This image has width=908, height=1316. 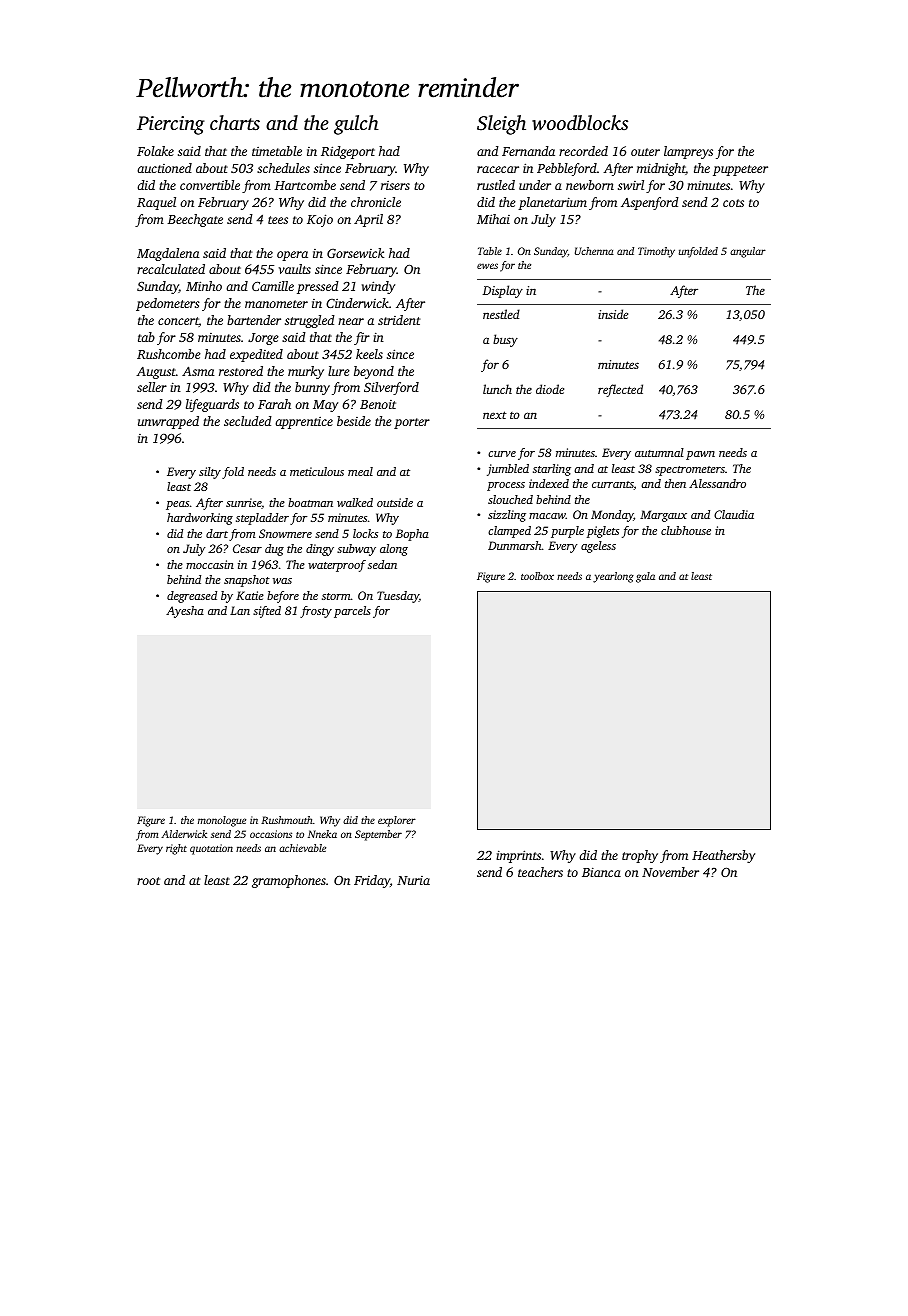 What do you see at coordinates (640, 856) in the image?
I see `trophy` at bounding box center [640, 856].
